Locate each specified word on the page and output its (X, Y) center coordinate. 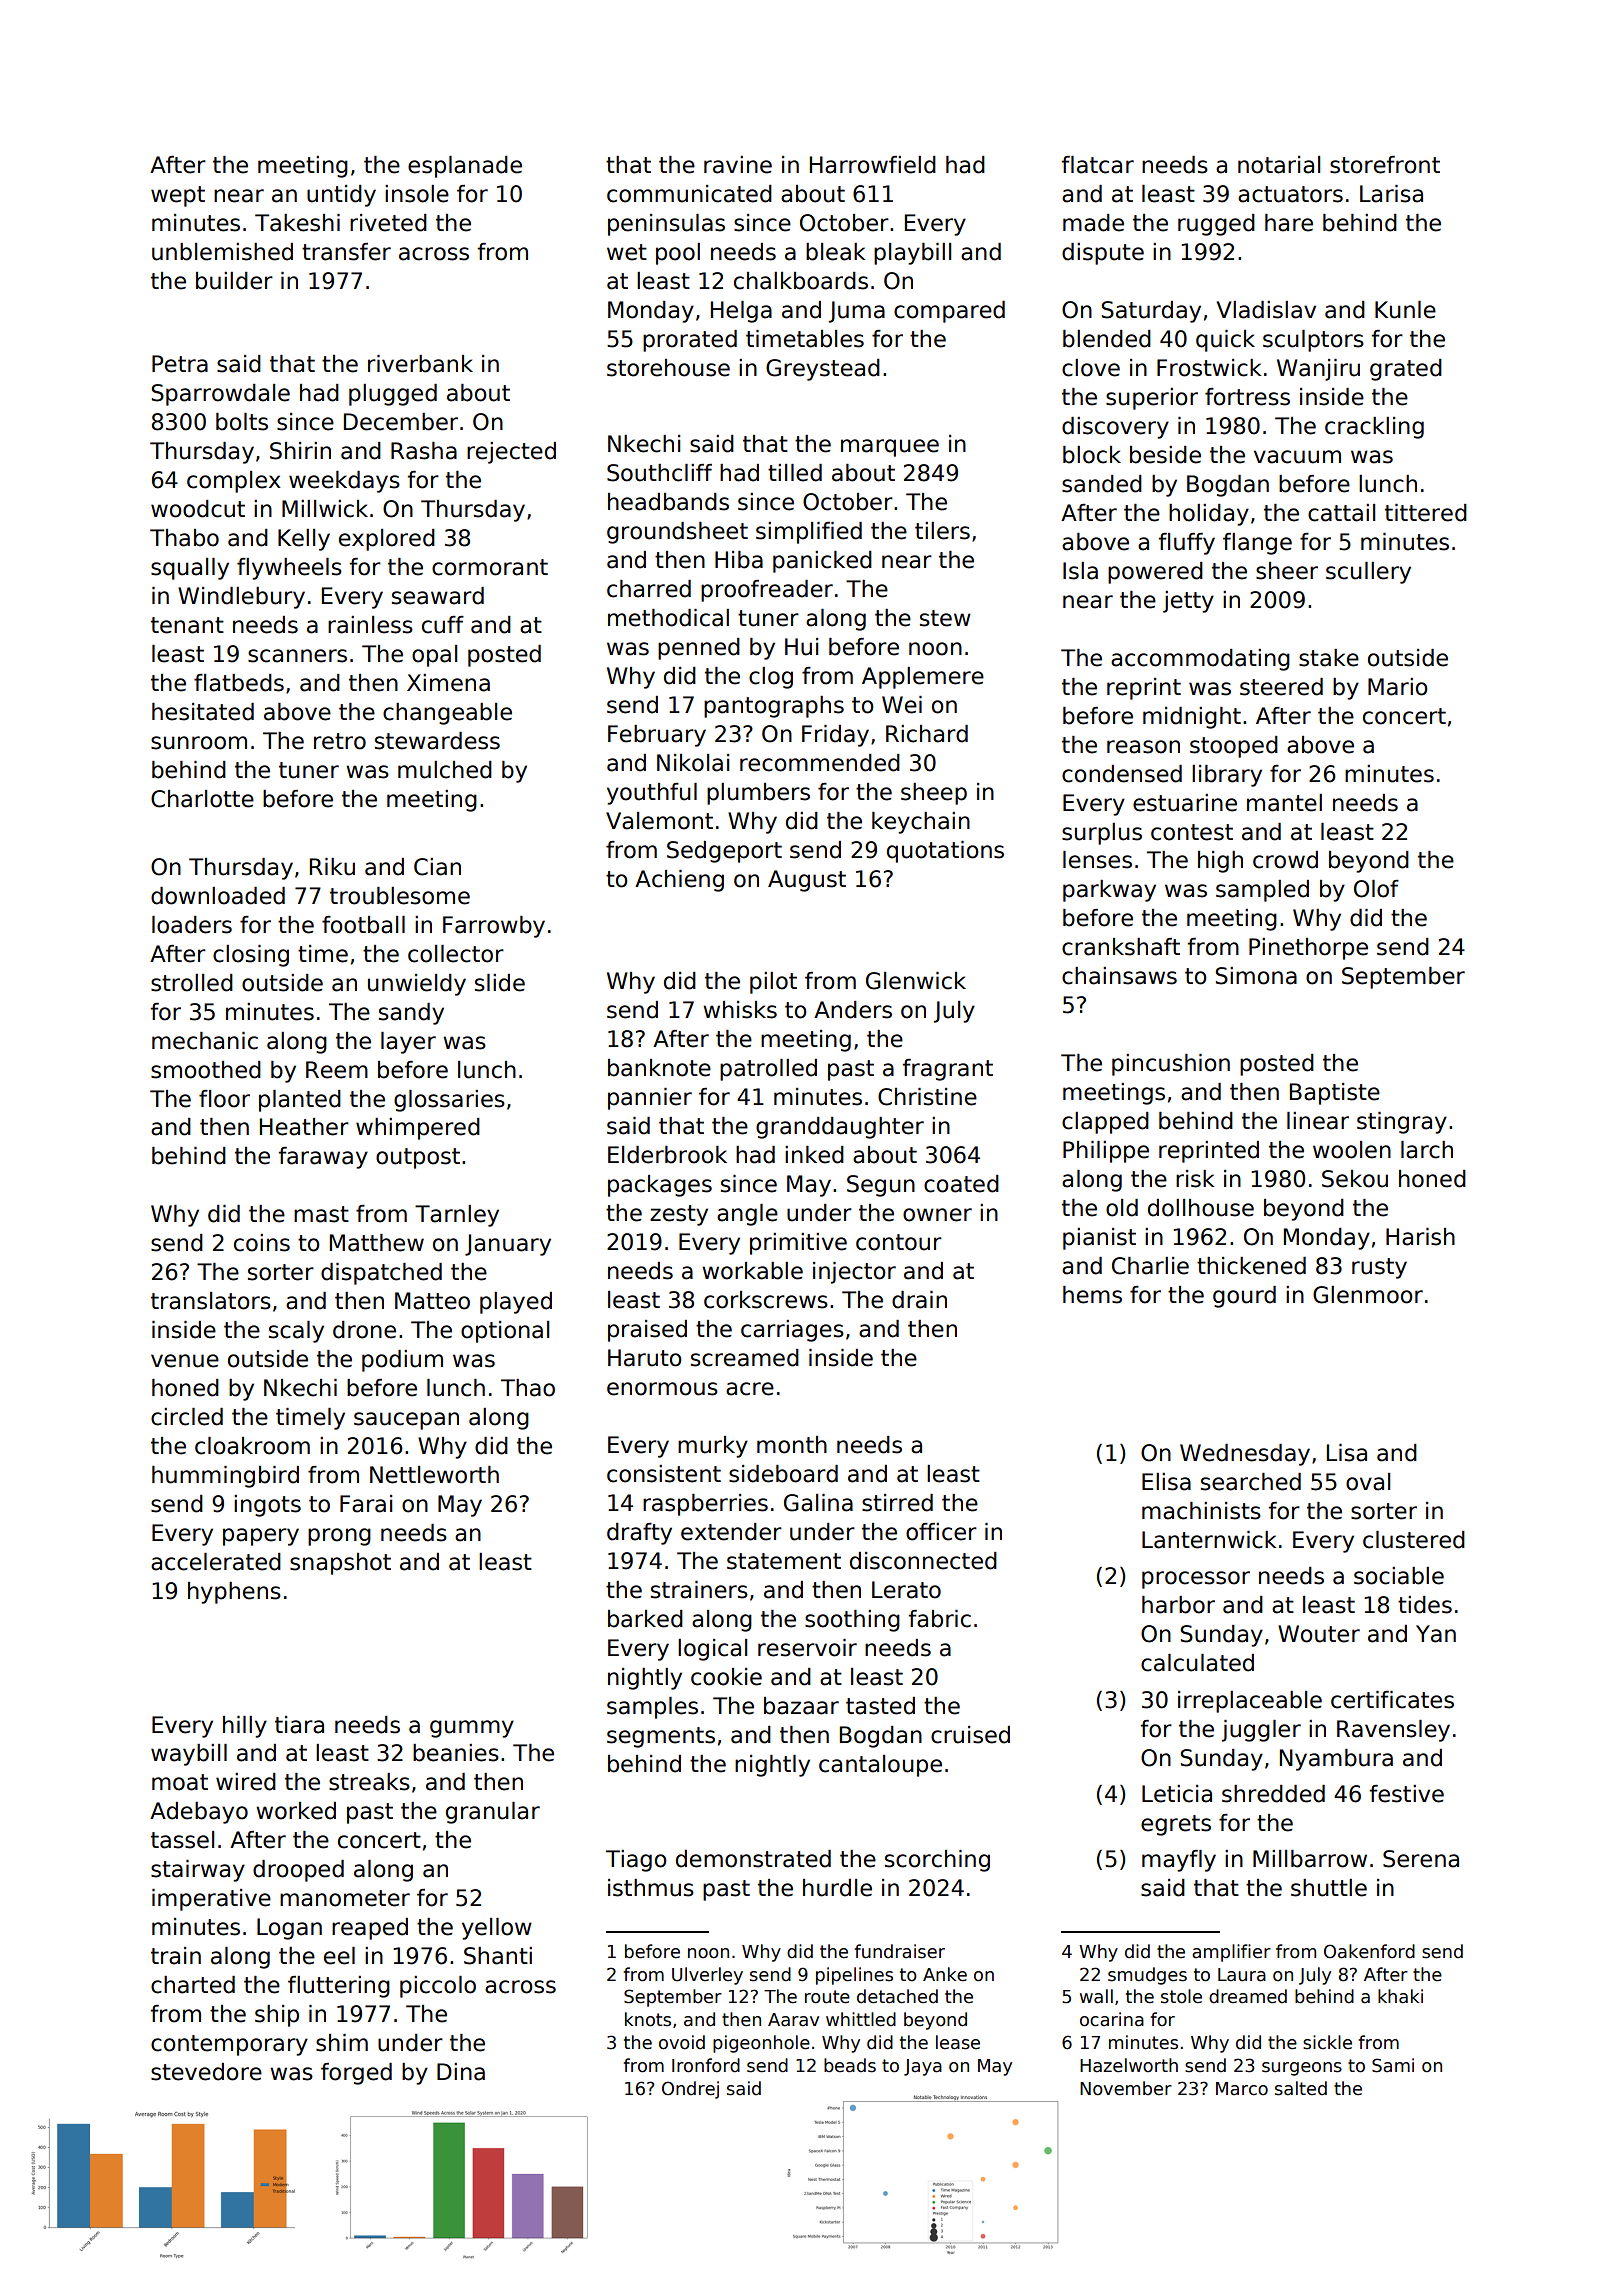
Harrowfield (873, 165)
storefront (1385, 165)
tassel (182, 1840)
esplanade (465, 167)
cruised (970, 1735)
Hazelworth (1129, 2065)
